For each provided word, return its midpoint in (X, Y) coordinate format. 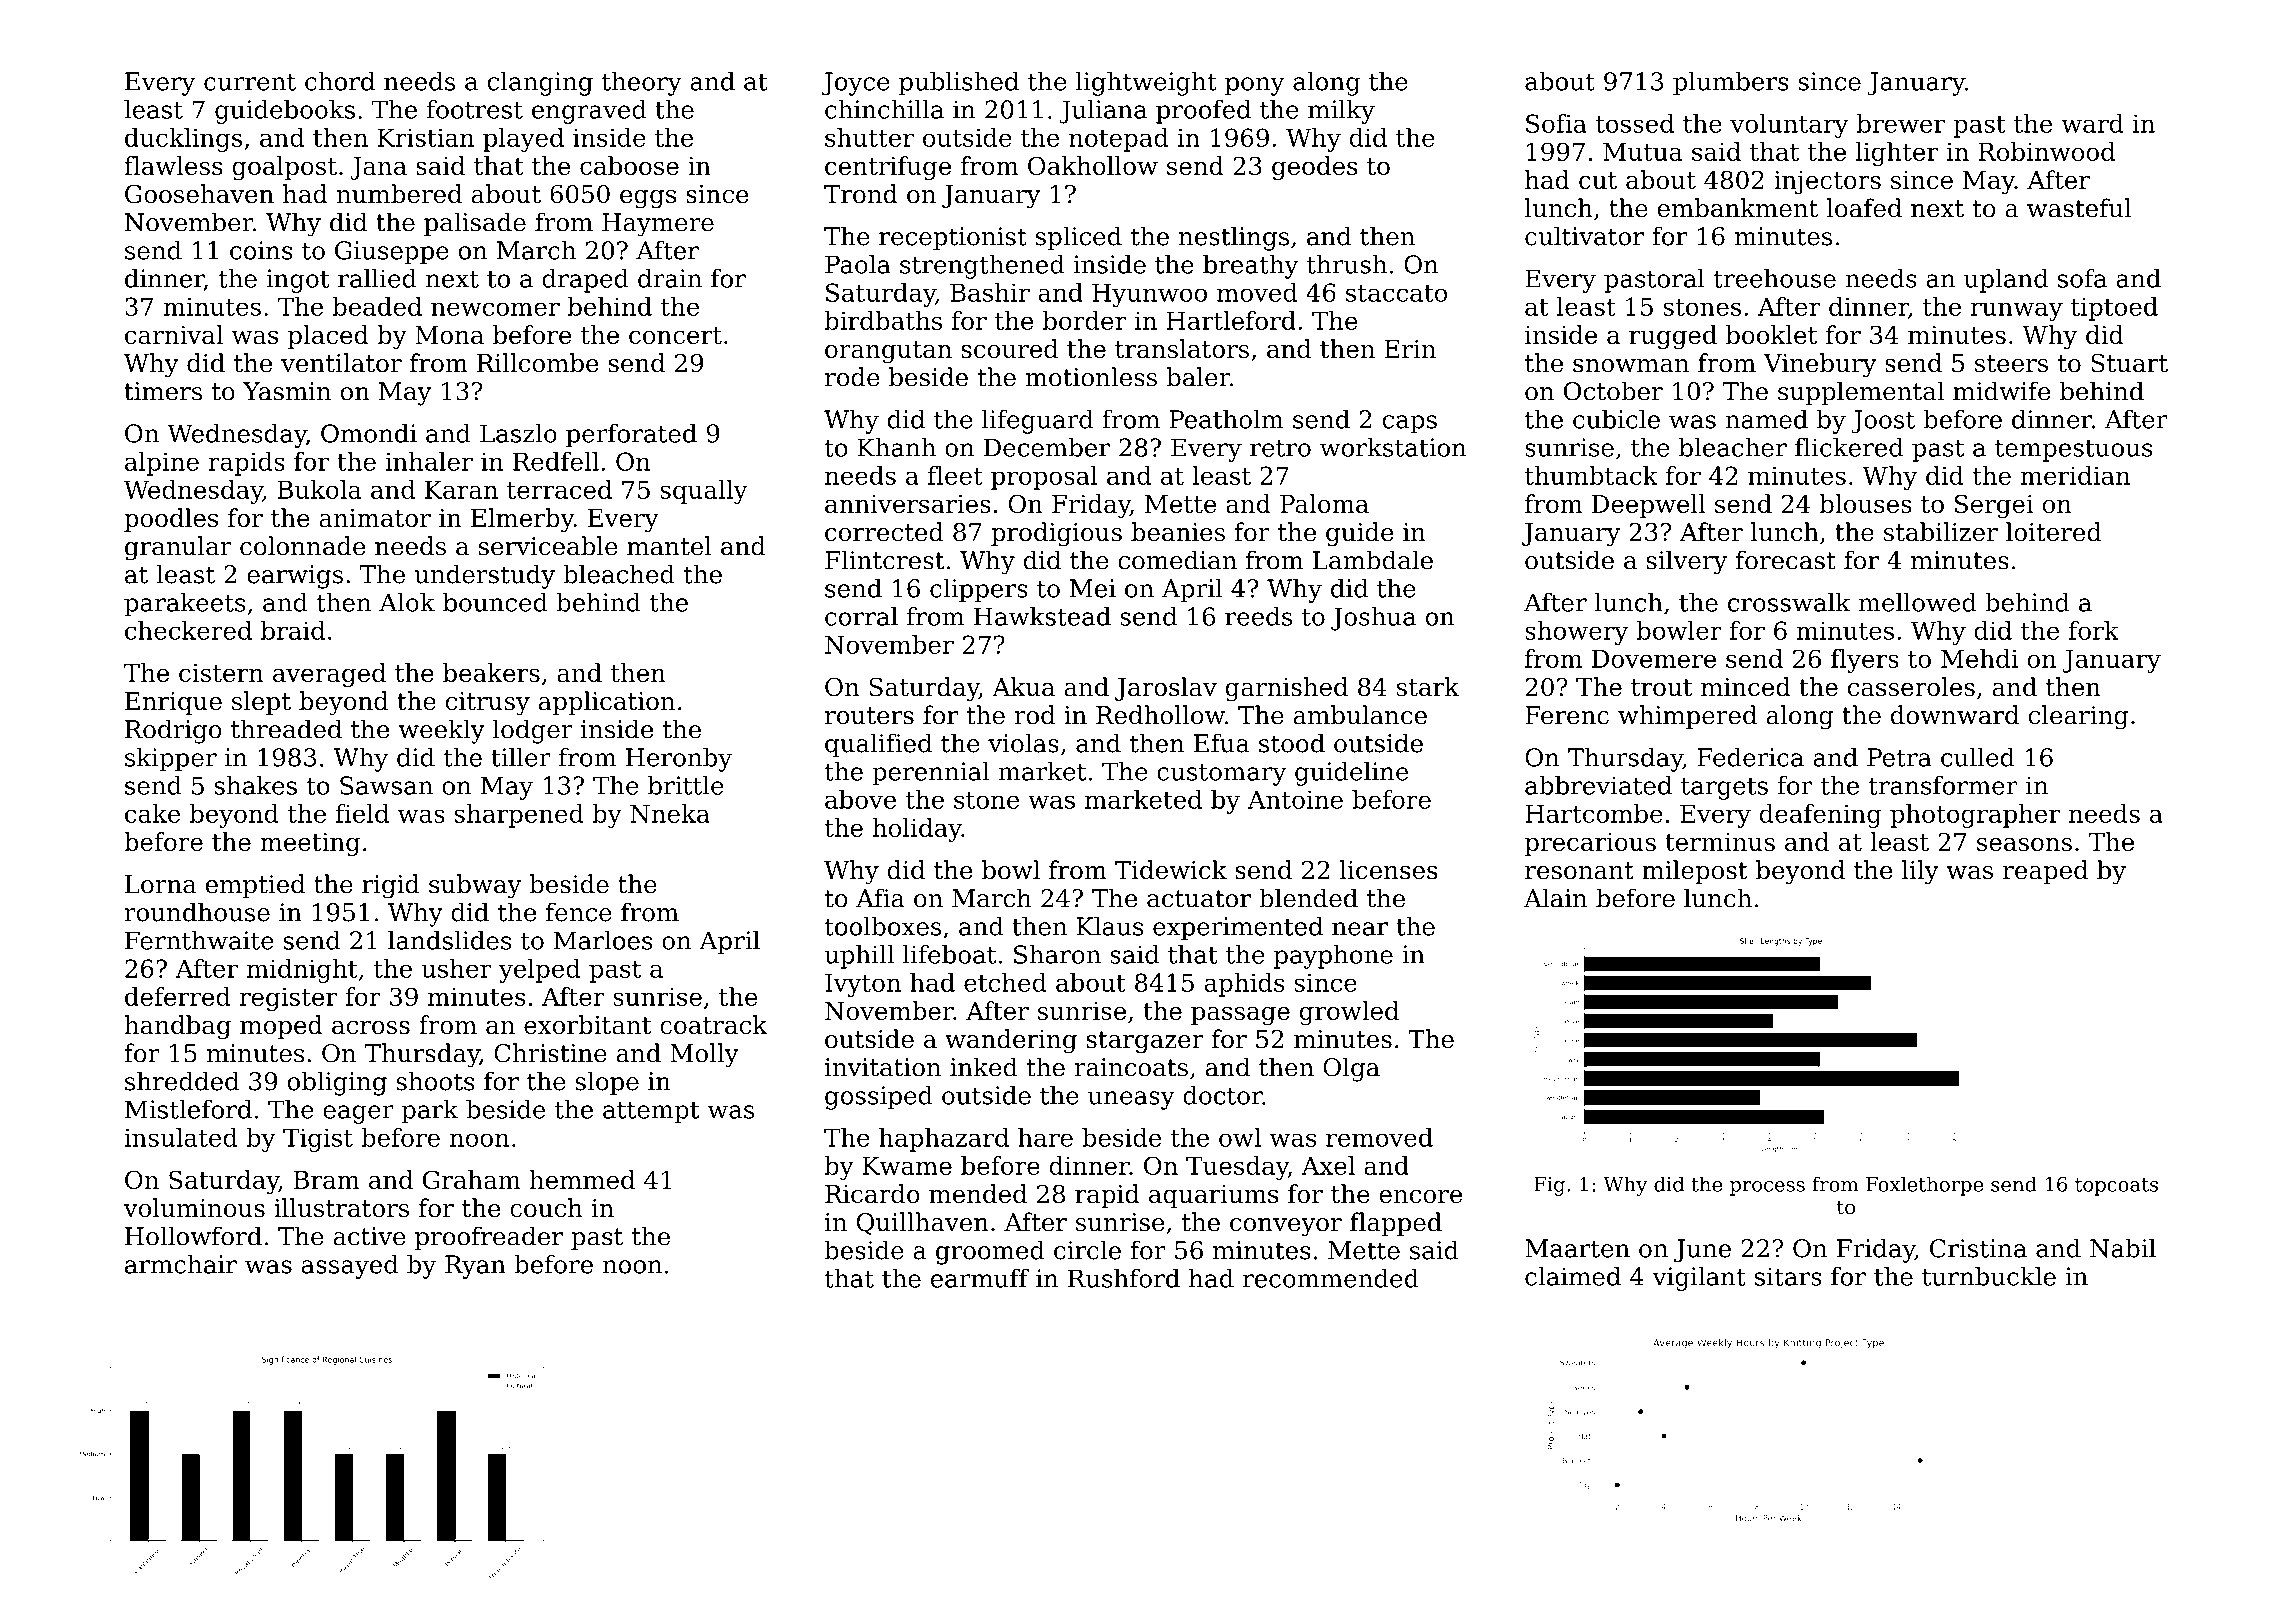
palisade (475, 224)
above (860, 799)
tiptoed (2114, 309)
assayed (350, 1266)
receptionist (953, 239)
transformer (1943, 785)
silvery (1686, 562)
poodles (171, 520)
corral (861, 616)
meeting (310, 844)
